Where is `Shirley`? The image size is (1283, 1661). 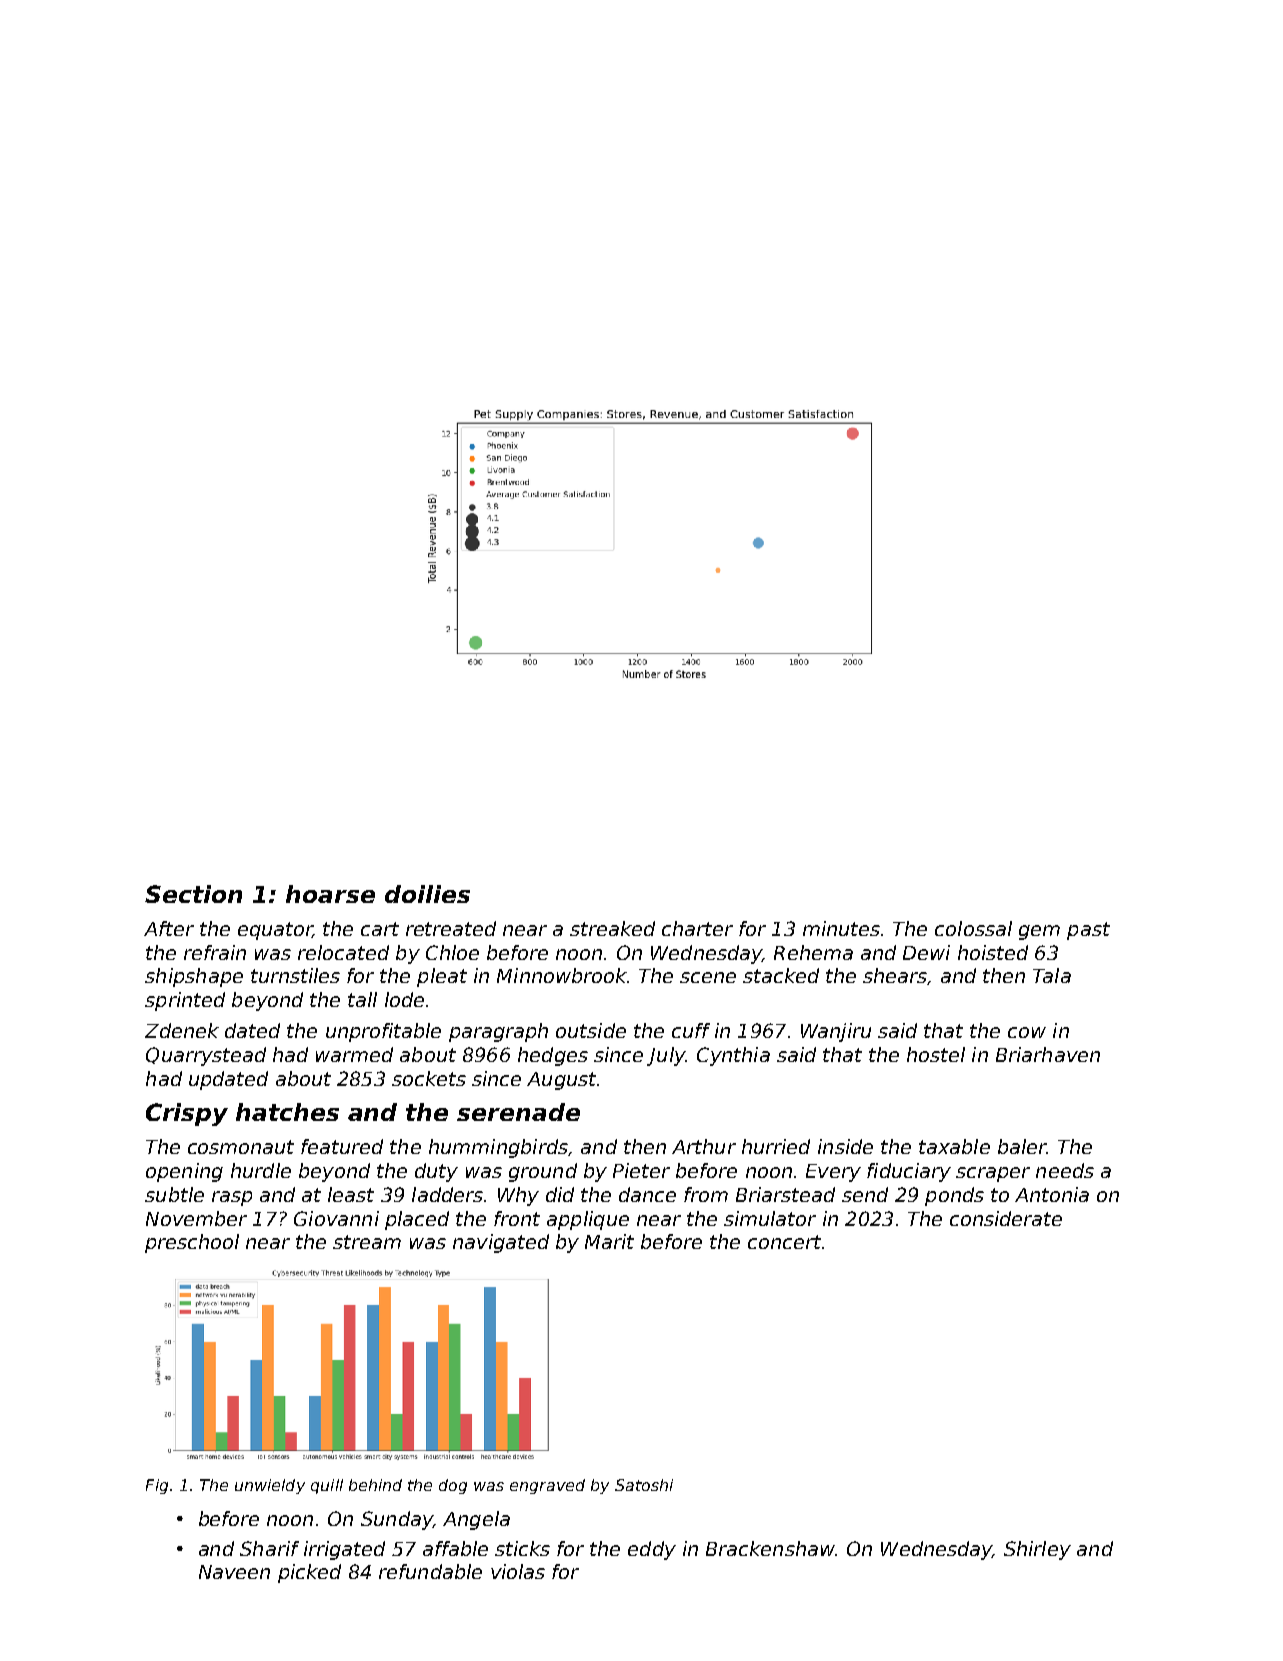
Shirley is located at coordinates (1037, 1550).
